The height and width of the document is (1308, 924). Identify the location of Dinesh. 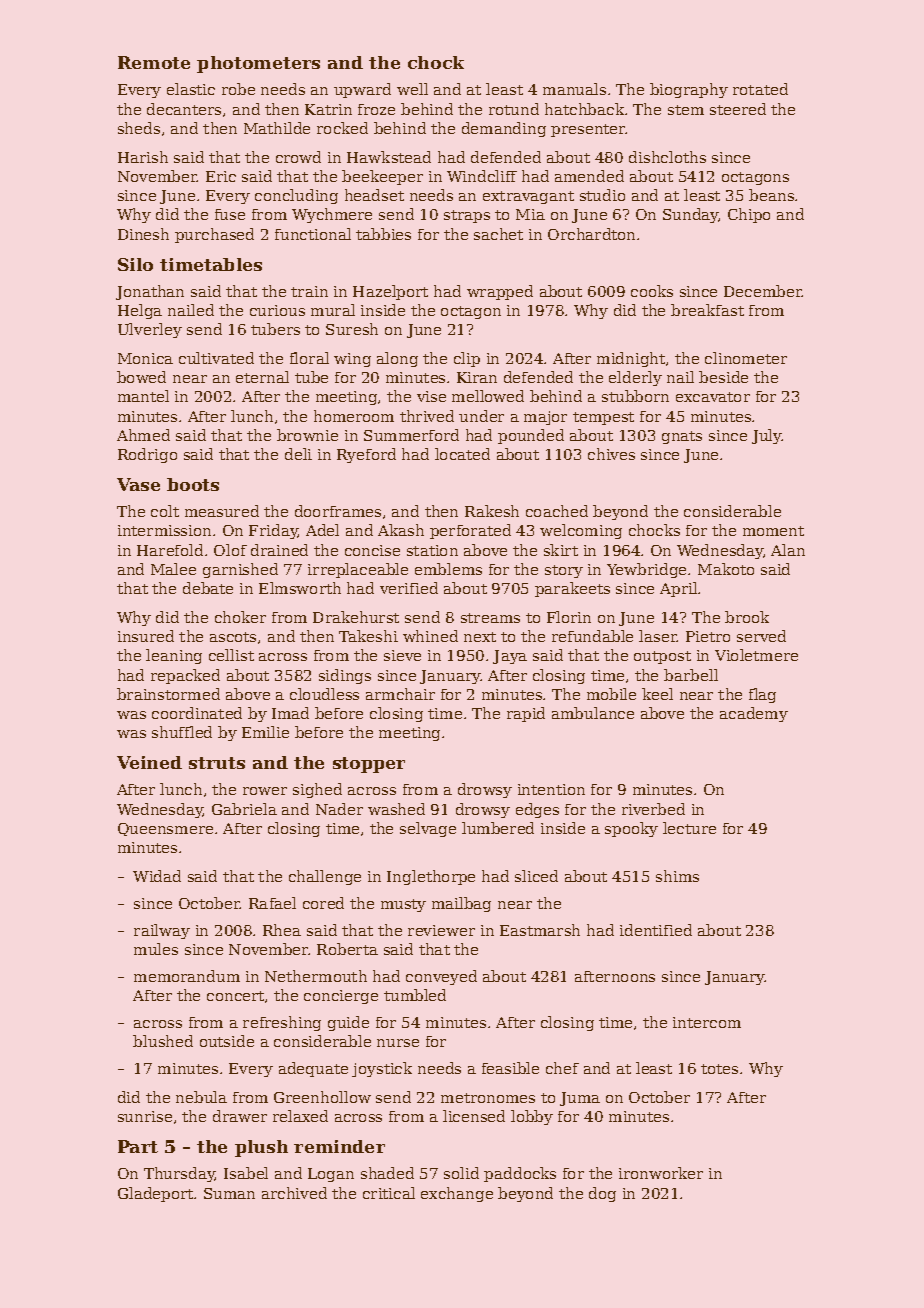
(143, 234).
